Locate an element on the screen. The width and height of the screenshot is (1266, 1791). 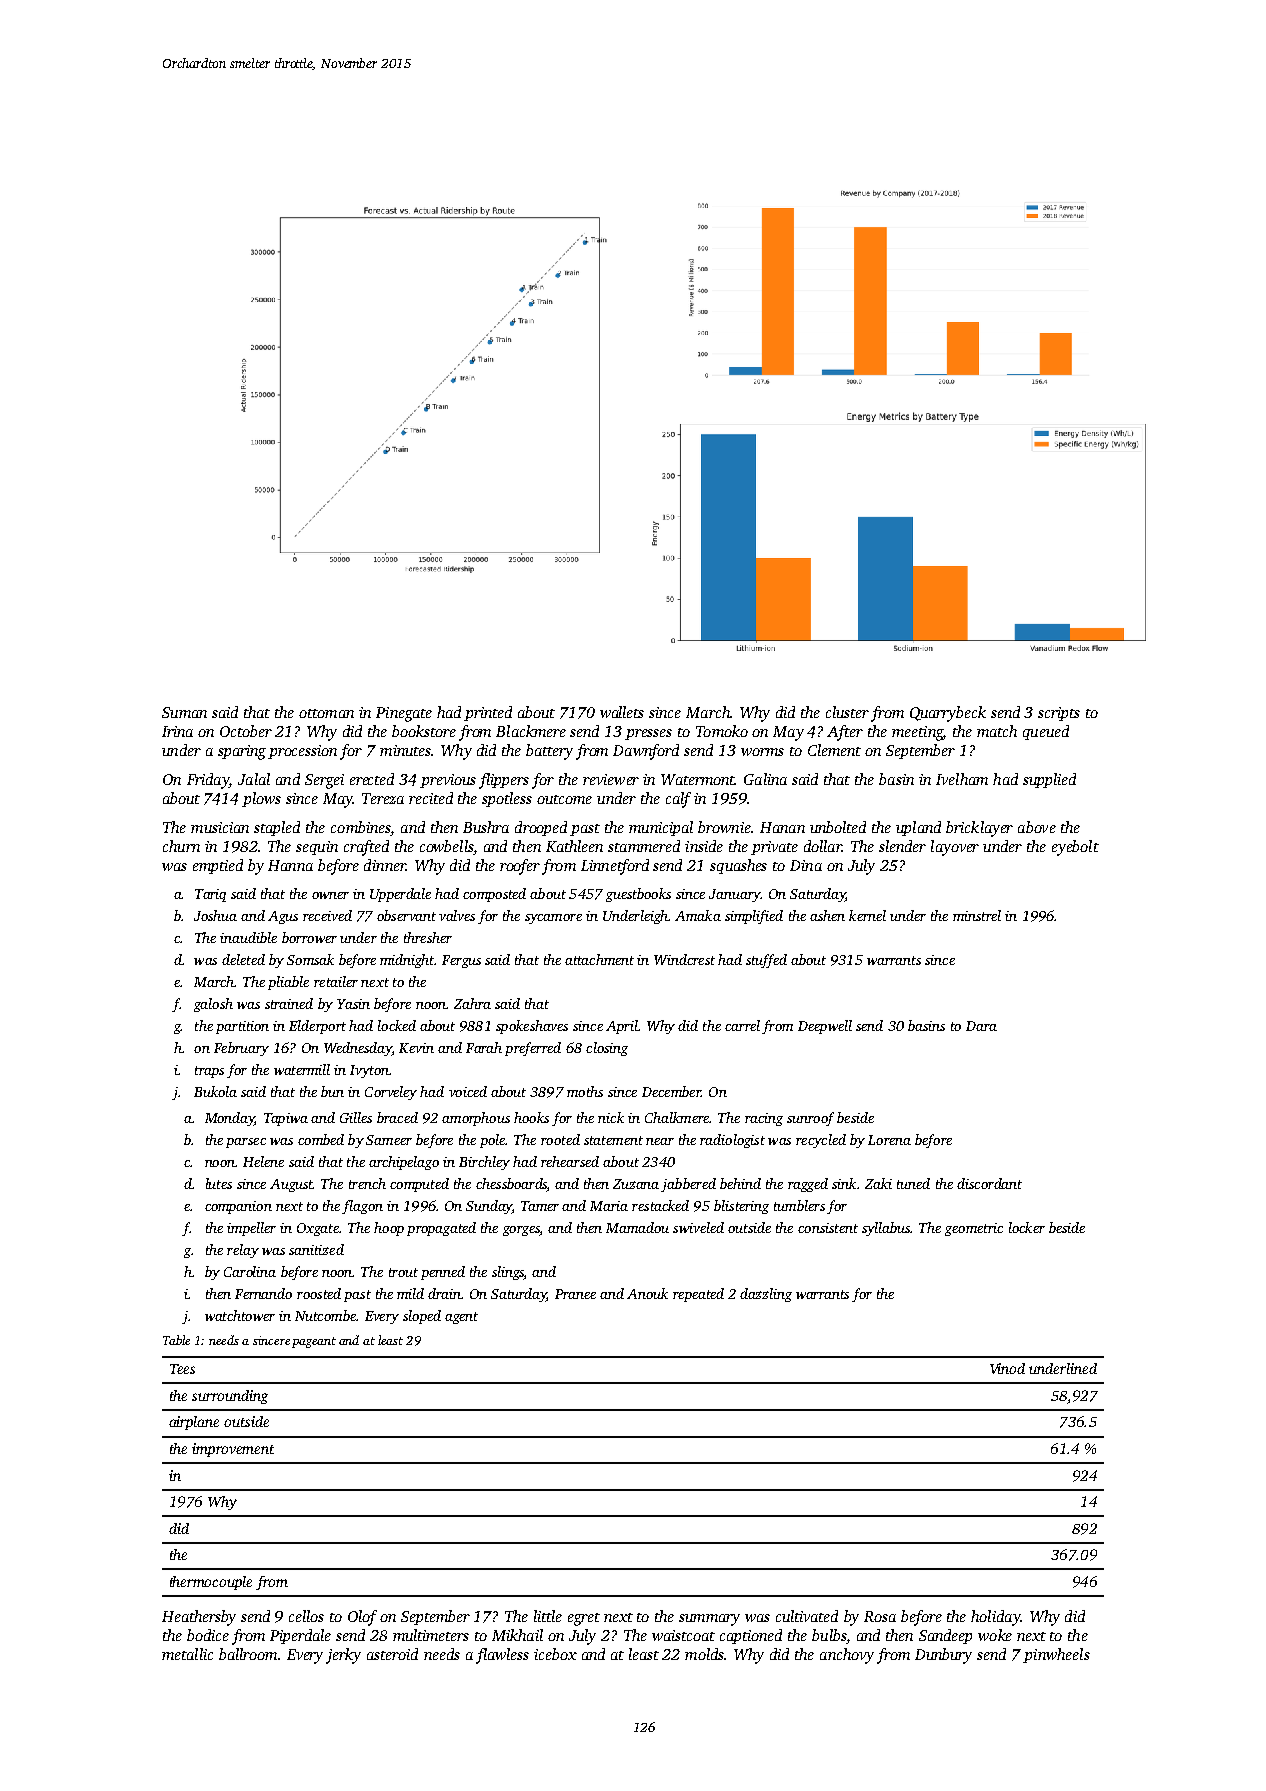
metallic is located at coordinates (187, 1654).
